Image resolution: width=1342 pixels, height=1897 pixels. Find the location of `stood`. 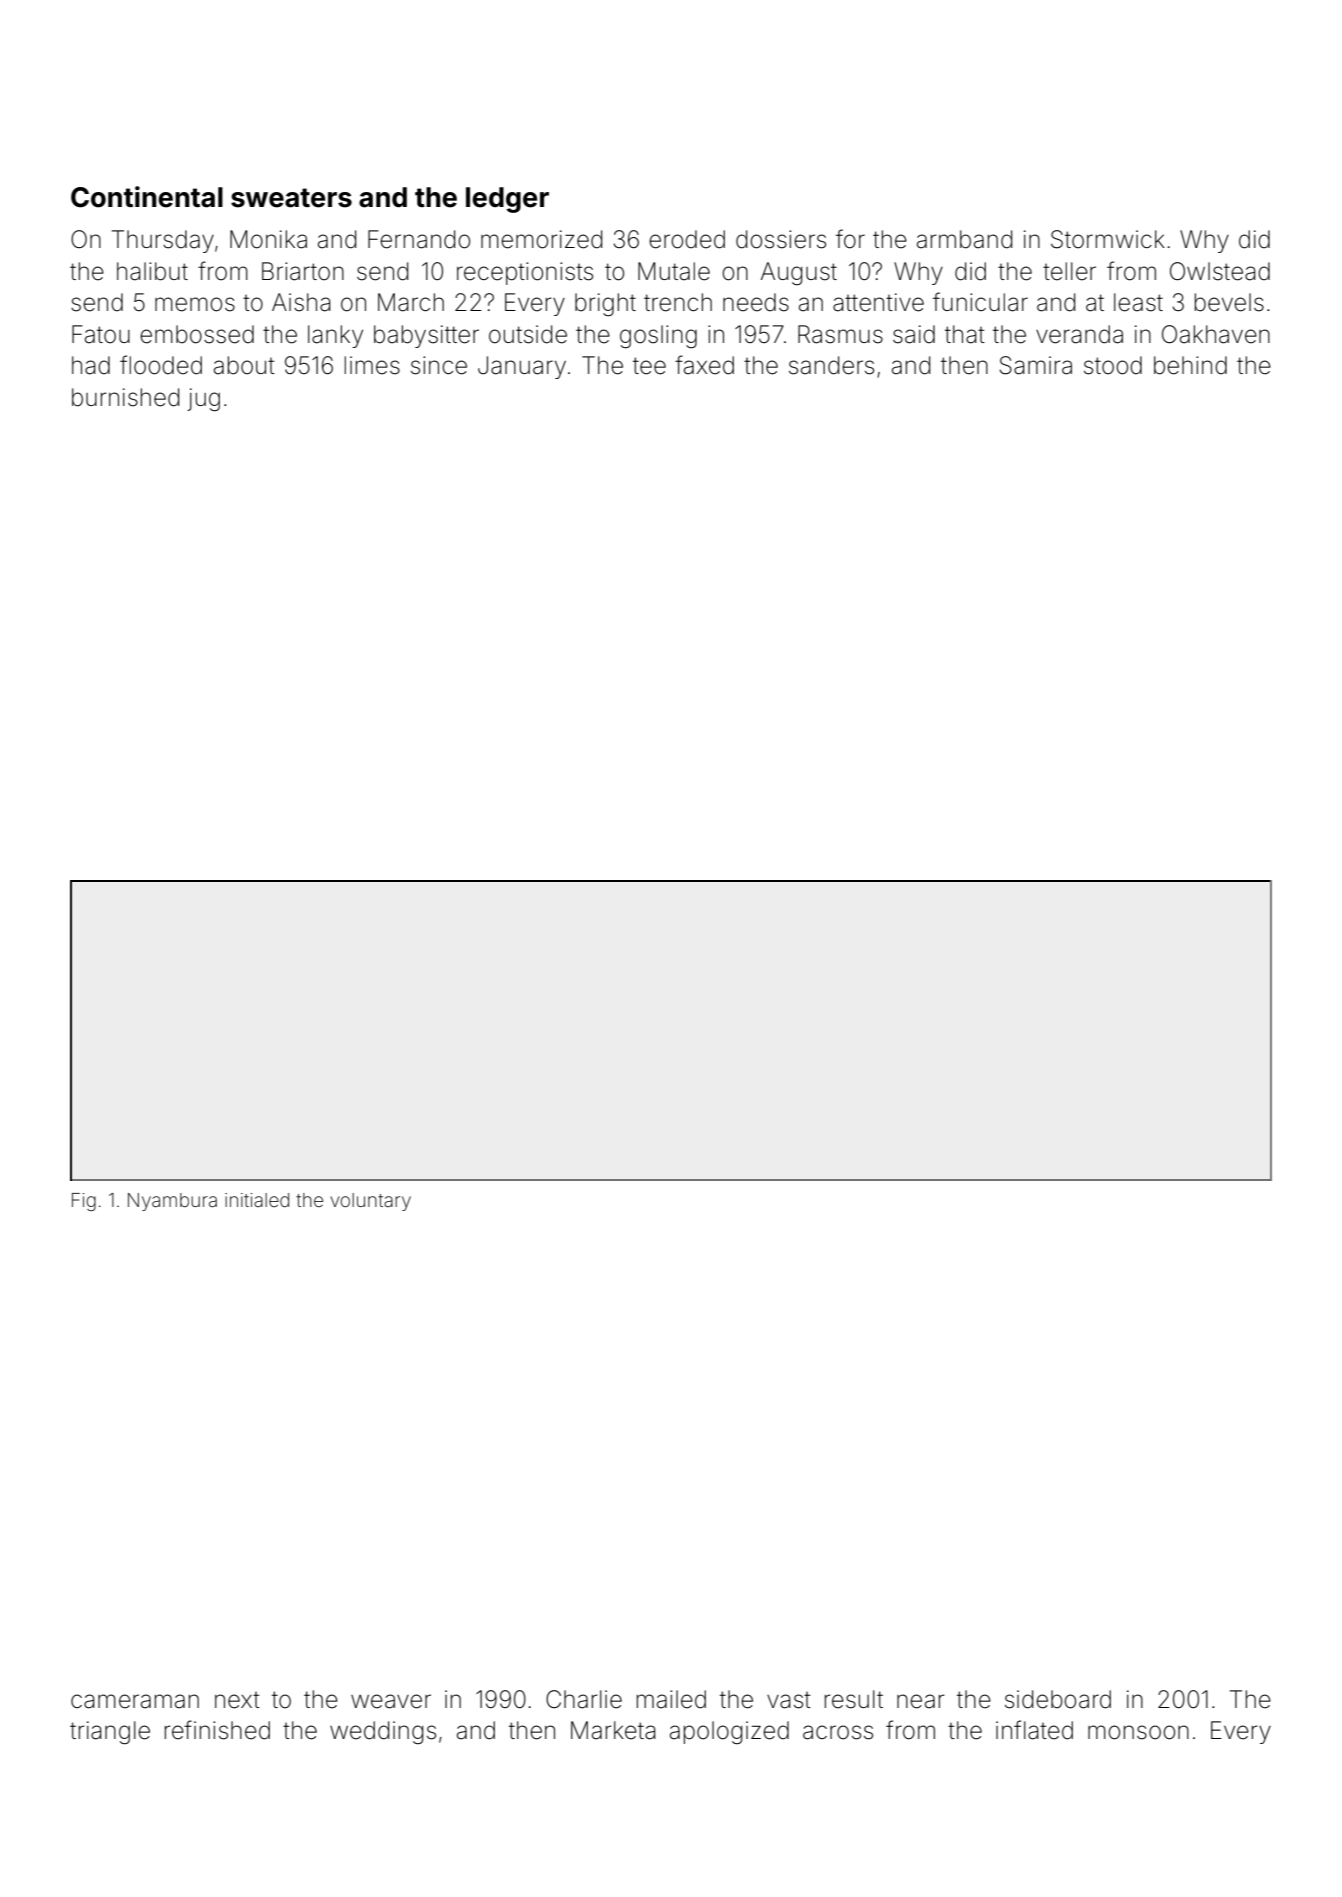

stood is located at coordinates (1113, 365).
